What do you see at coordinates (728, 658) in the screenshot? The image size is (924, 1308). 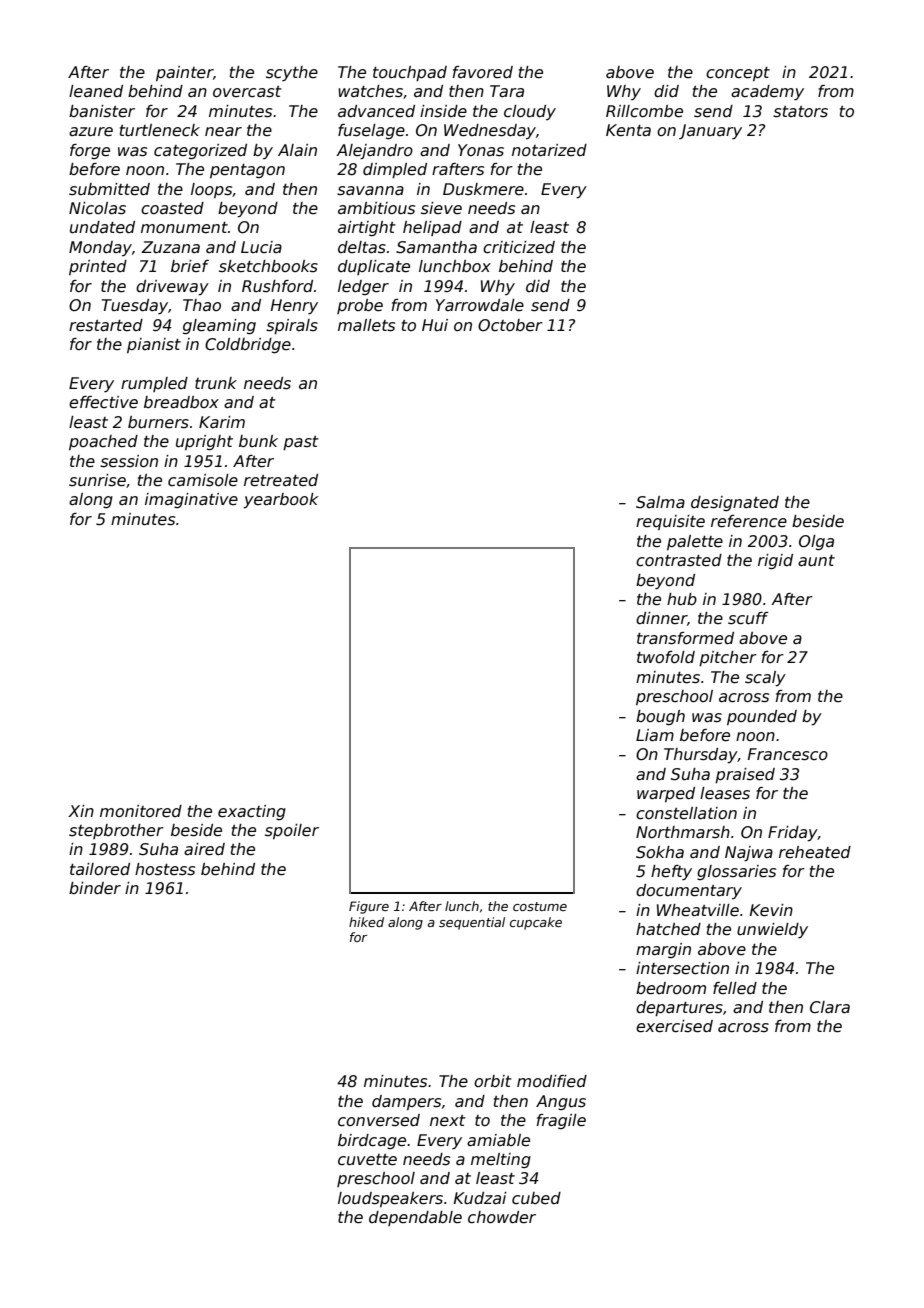 I see `pitcher` at bounding box center [728, 658].
